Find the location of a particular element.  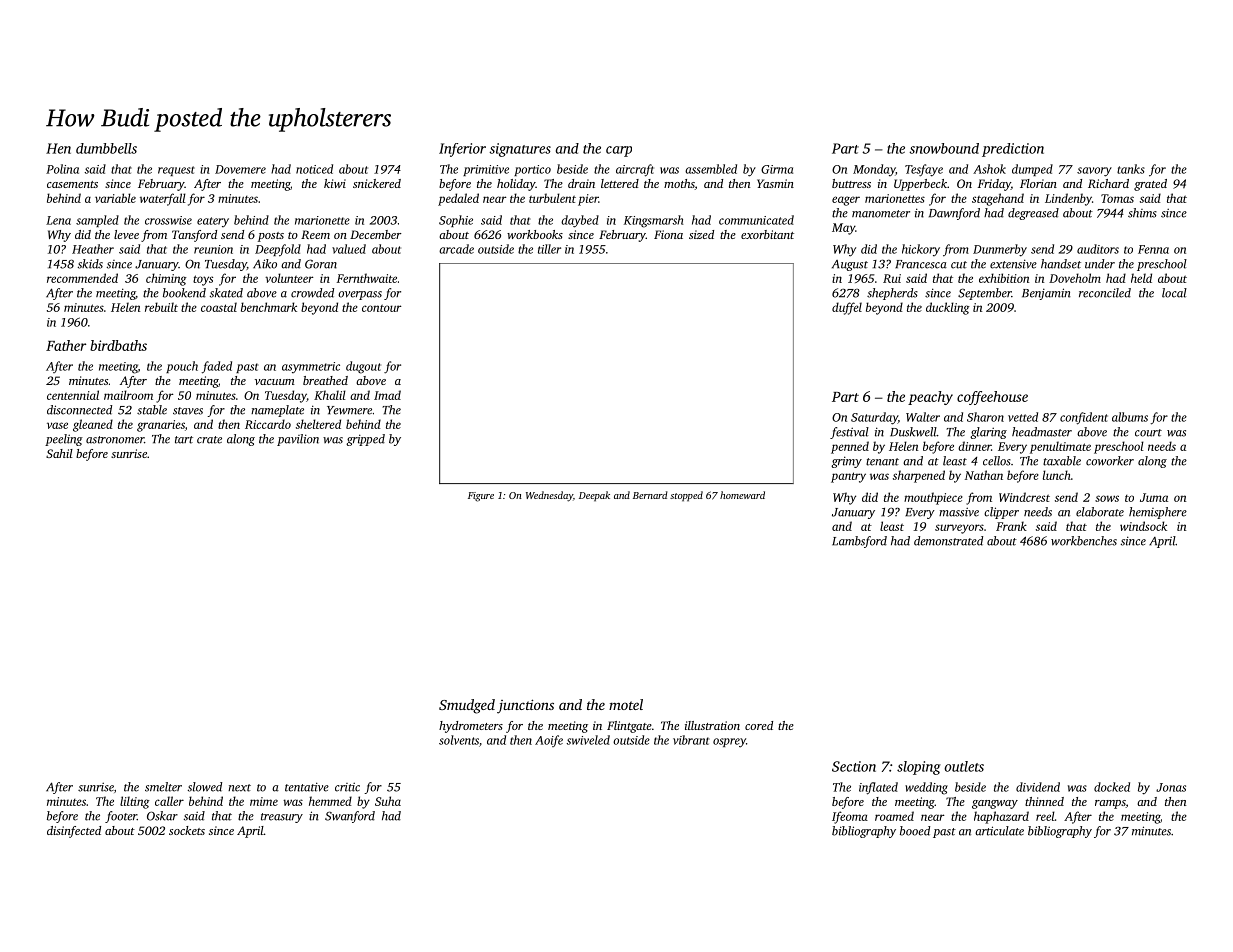

Benjamin is located at coordinates (1046, 294).
